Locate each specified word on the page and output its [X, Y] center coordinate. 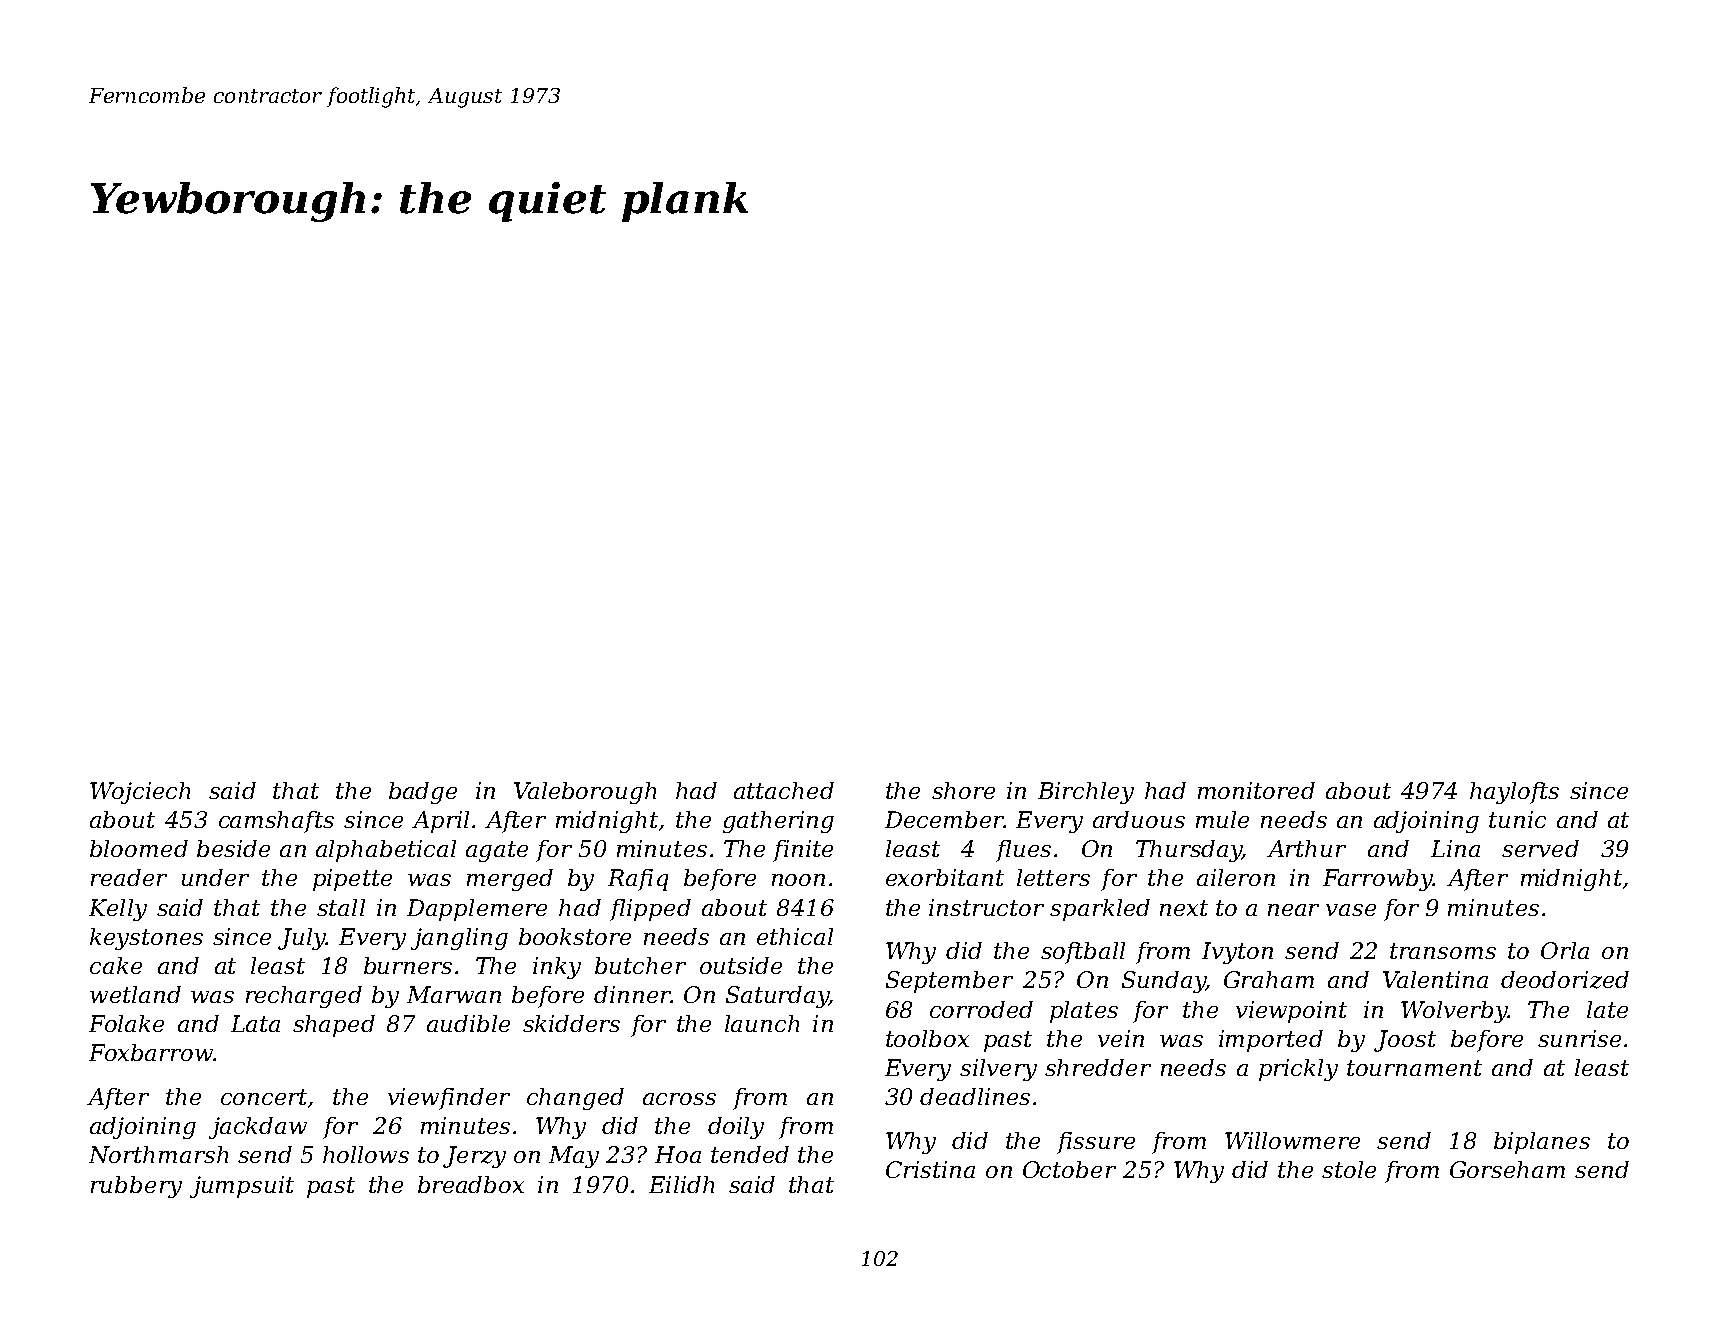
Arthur [1306, 848]
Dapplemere [477, 910]
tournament [1414, 1068]
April [440, 822]
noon [798, 880]
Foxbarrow [151, 1052]
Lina [1455, 848]
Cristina [930, 1169]
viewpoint [1291, 1012]
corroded [981, 1009]
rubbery [136, 1187]
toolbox [927, 1038]
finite [803, 851]
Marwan [454, 994]
